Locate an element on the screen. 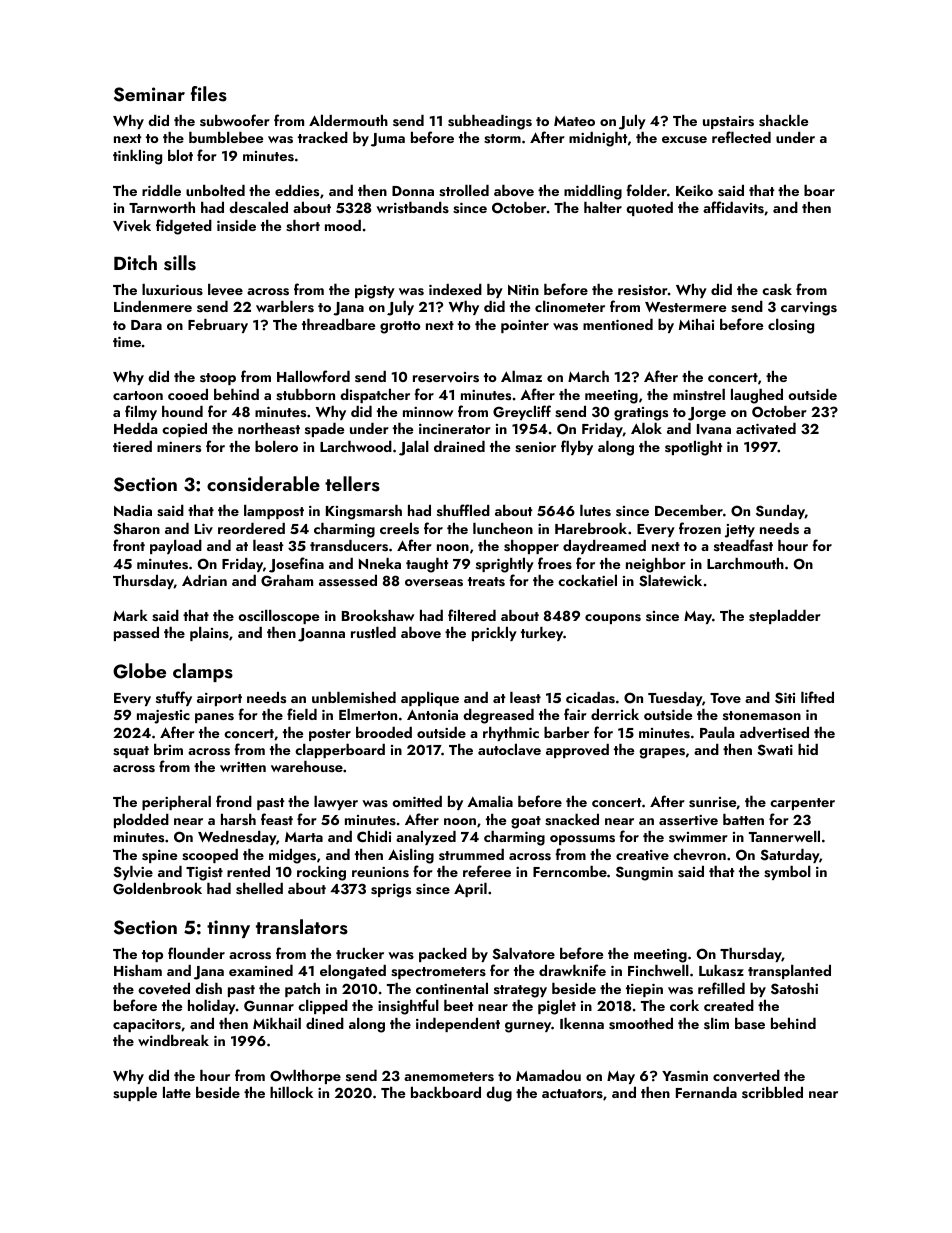 The height and width of the screenshot is (1233, 952). actuators is located at coordinates (572, 1093).
